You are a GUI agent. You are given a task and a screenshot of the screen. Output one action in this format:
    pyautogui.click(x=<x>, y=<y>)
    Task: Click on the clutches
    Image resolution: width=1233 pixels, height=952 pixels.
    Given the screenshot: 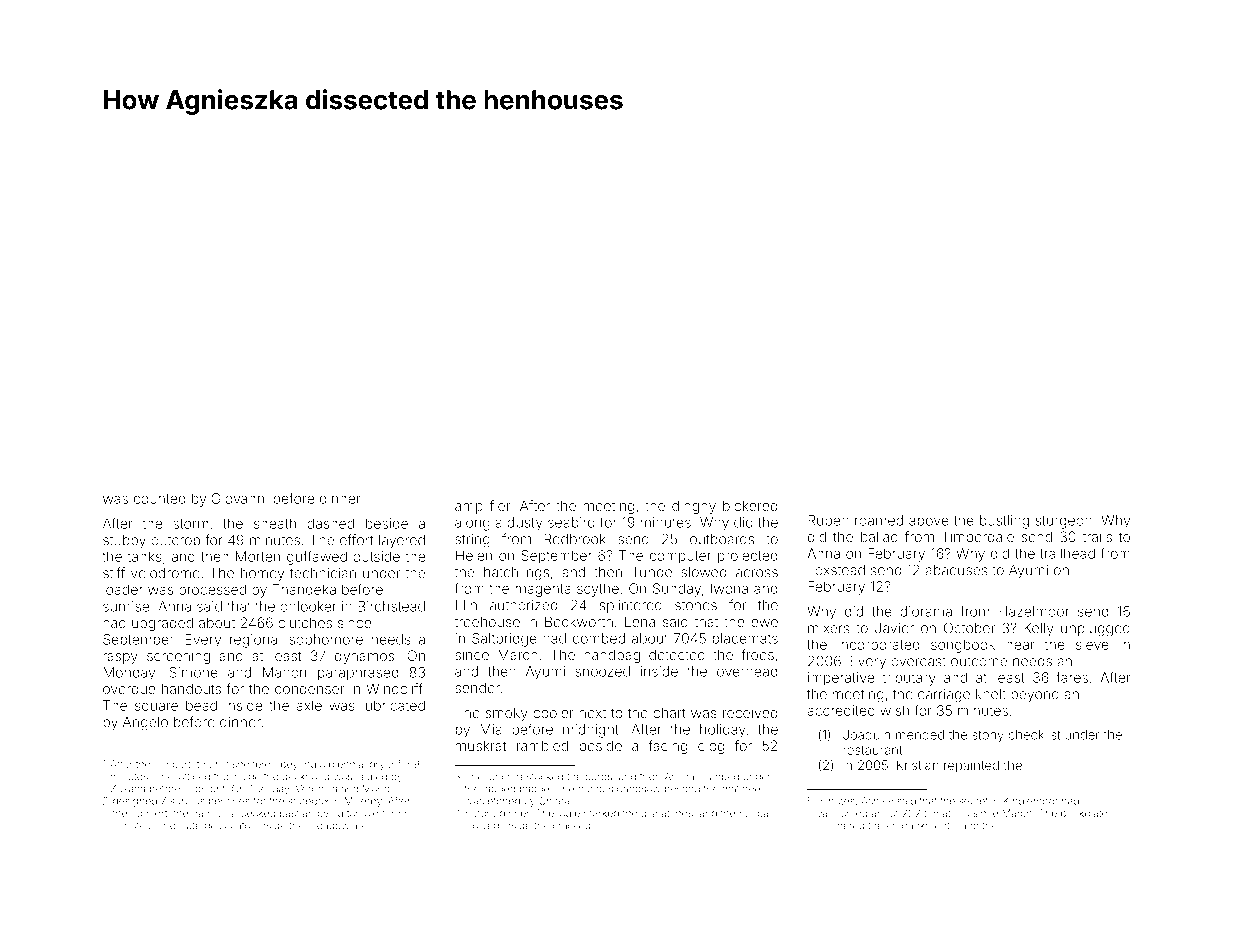 What is the action you would take?
    pyautogui.click(x=305, y=622)
